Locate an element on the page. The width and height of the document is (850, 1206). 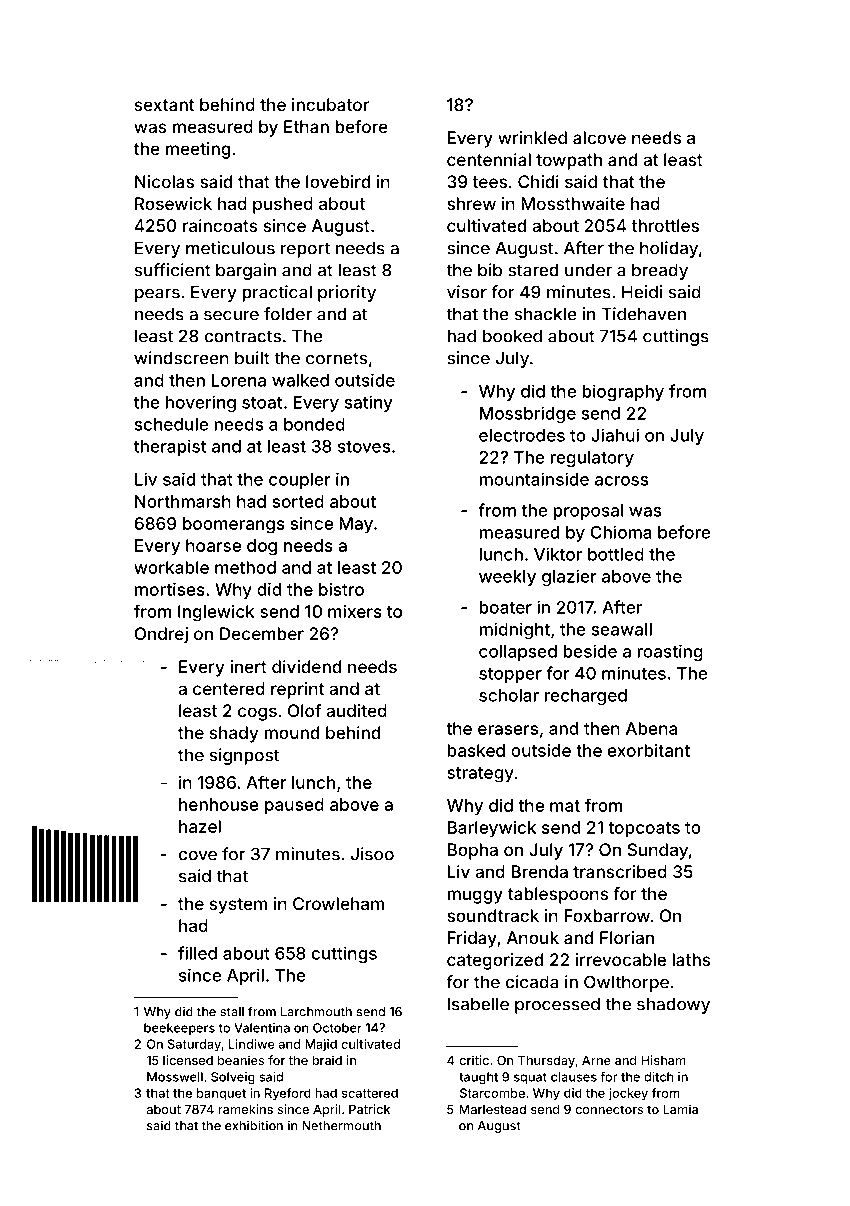
shadowy is located at coordinates (673, 1005).
